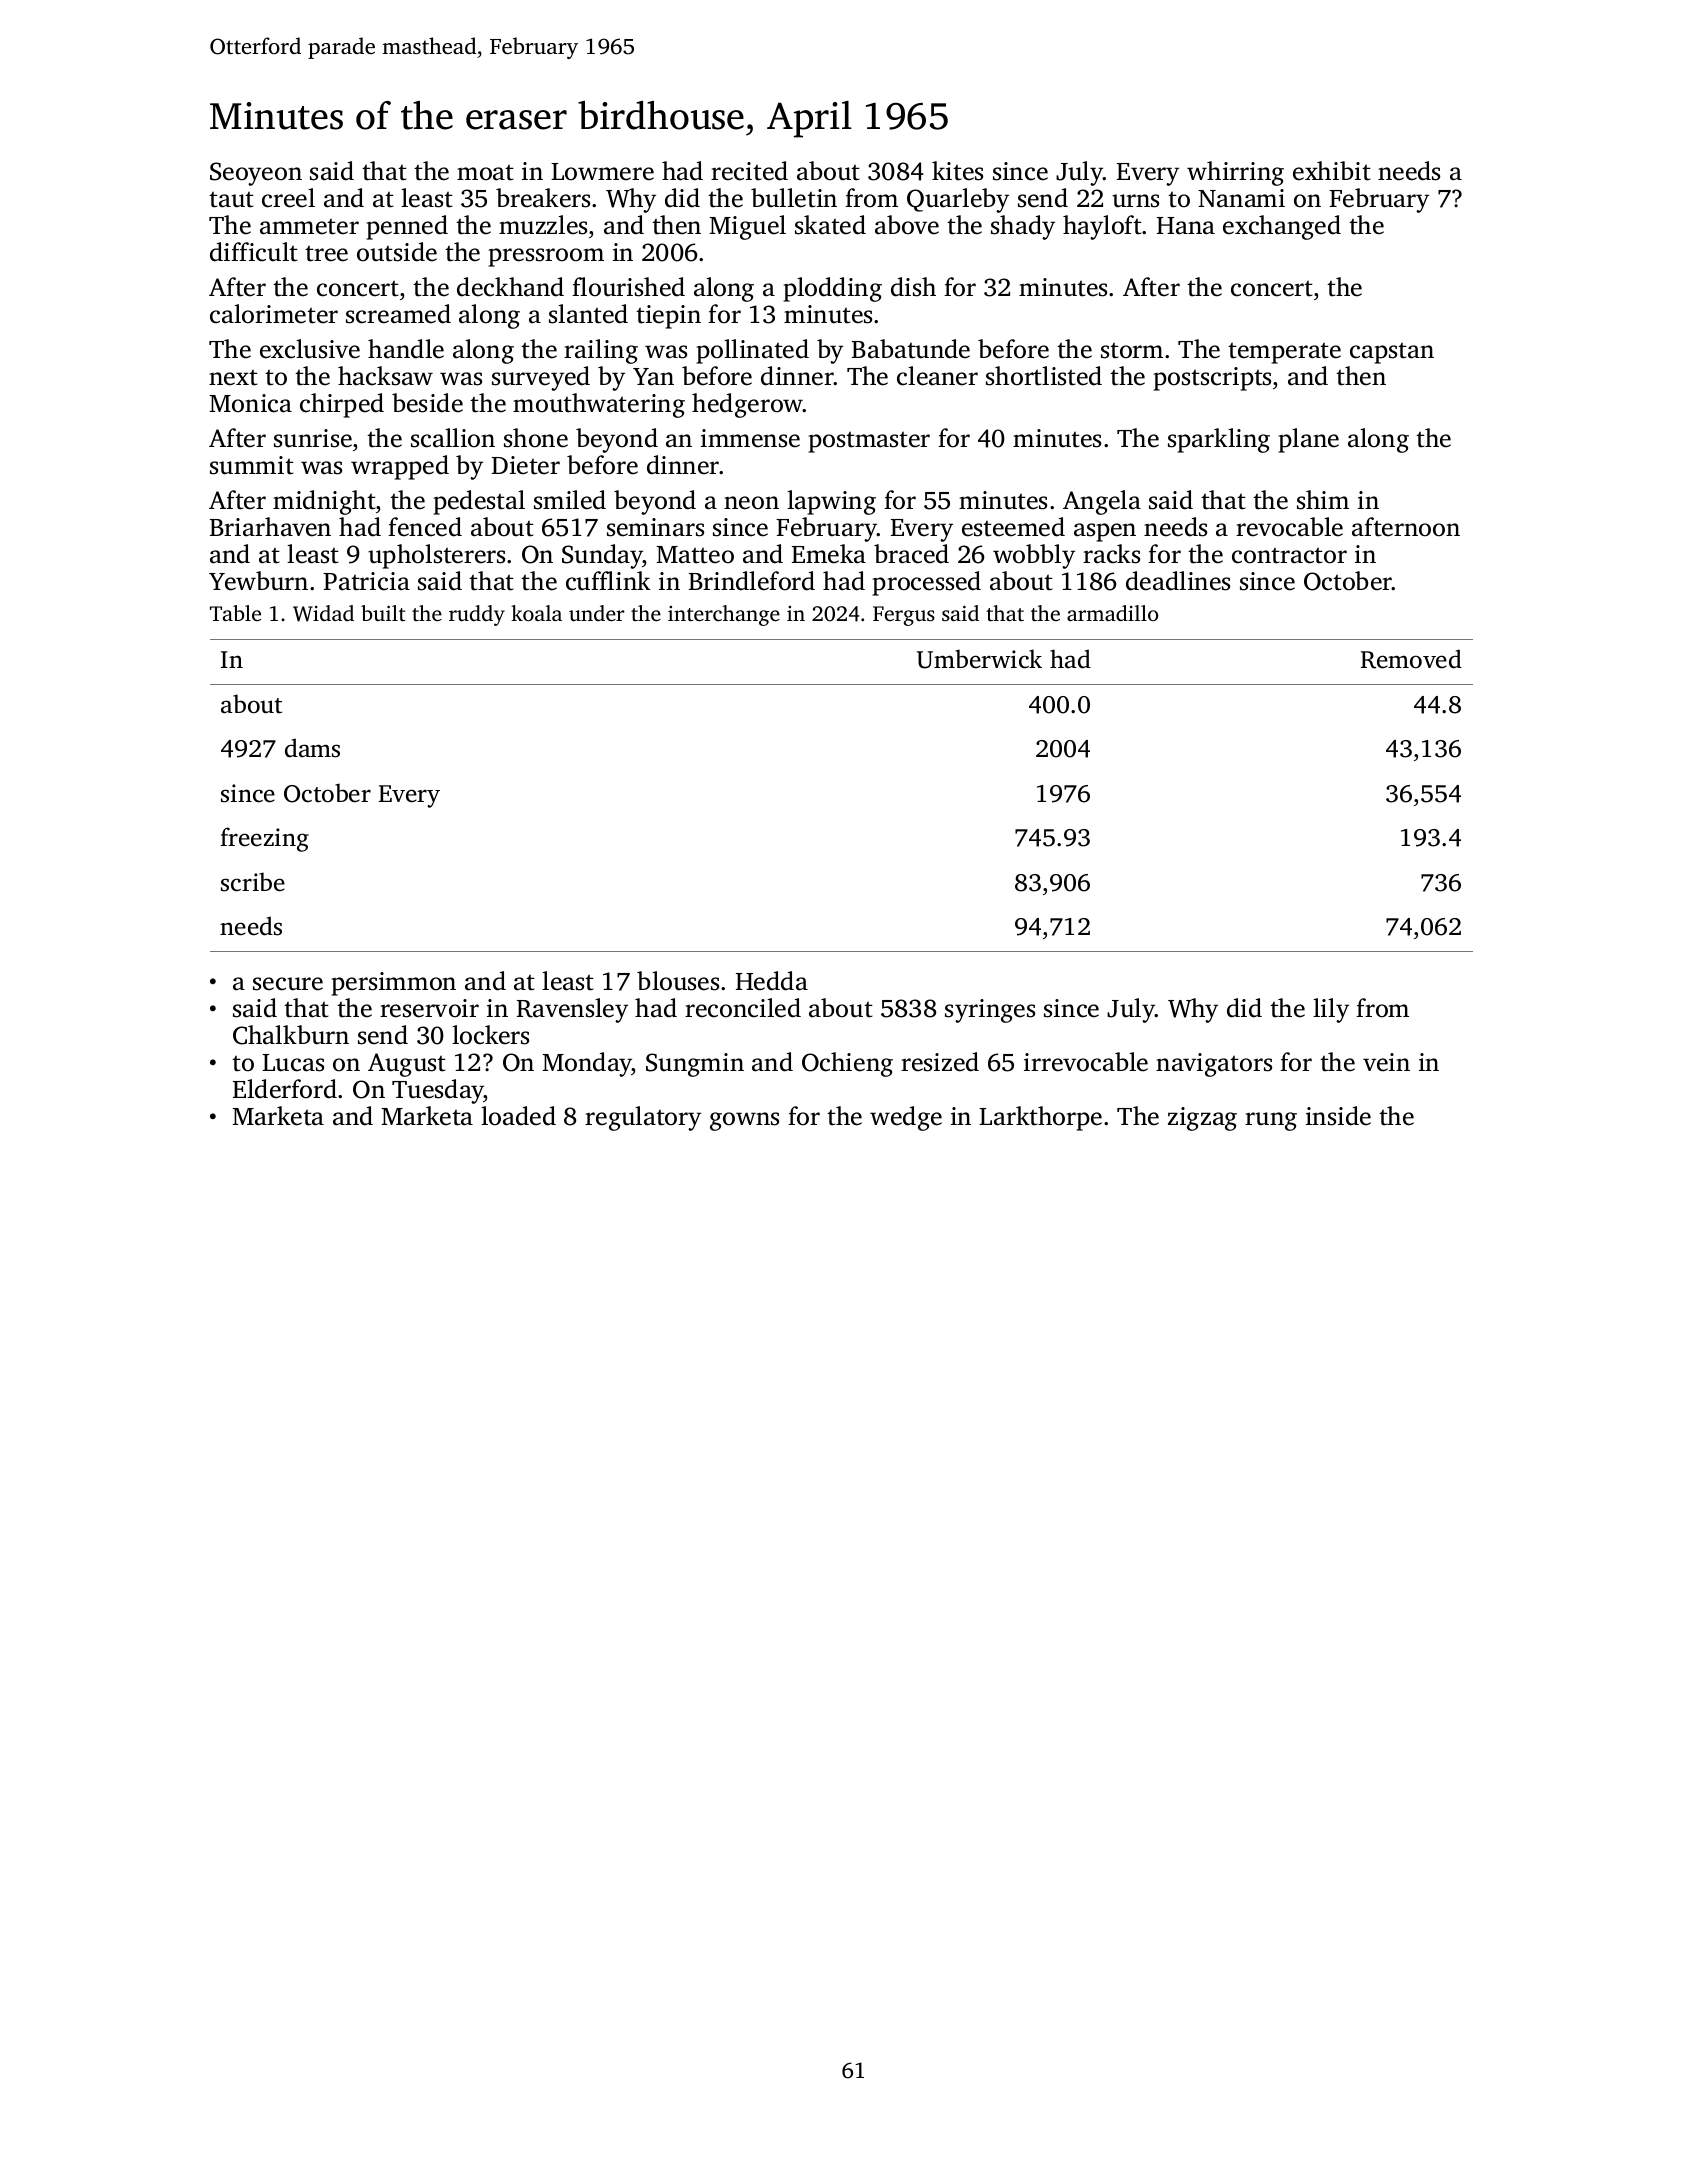 Image resolution: width=1683 pixels, height=2178 pixels. Describe the element at coordinates (1284, 353) in the document. I see `temperate` at that location.
